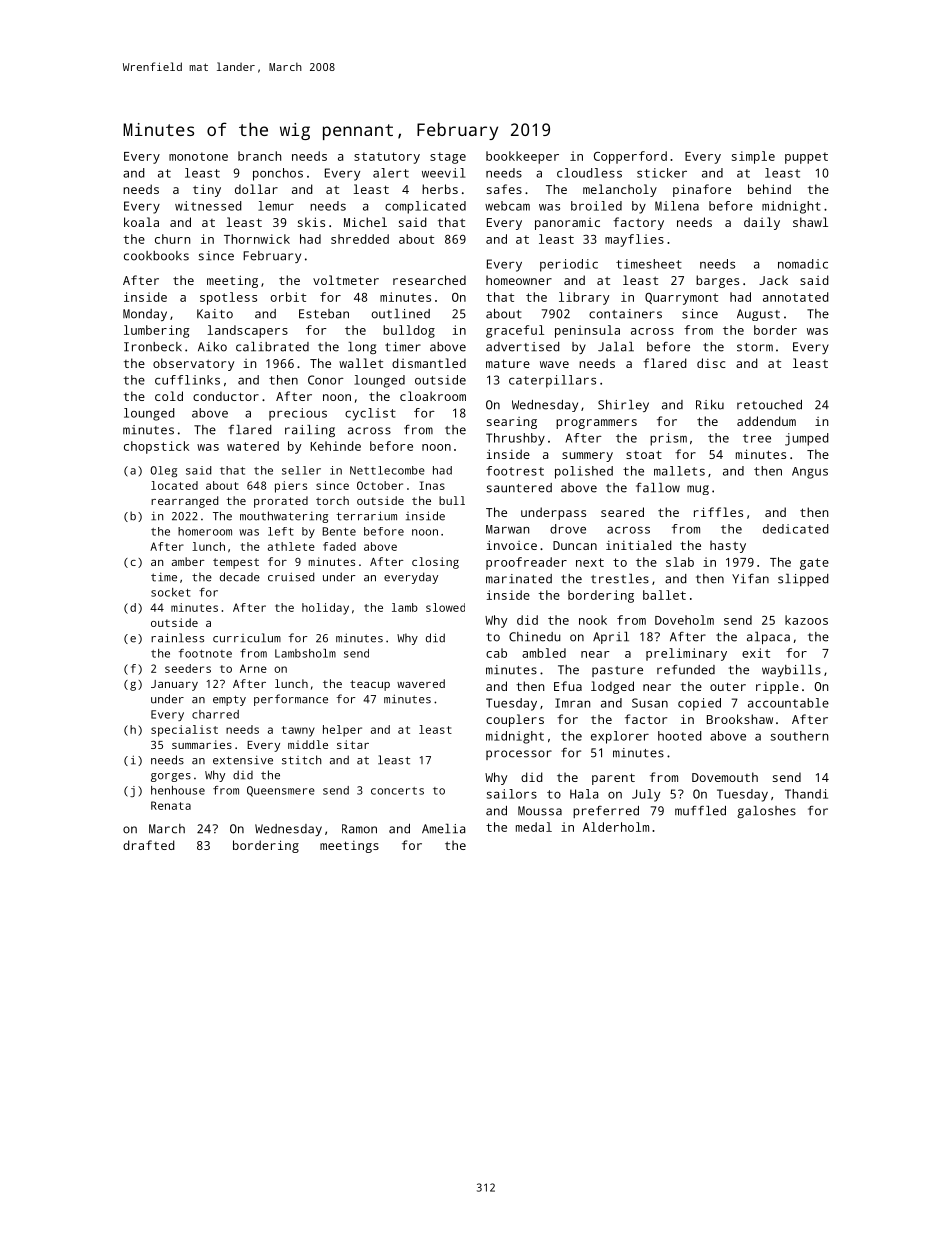  What do you see at coordinates (443, 173) in the page?
I see `weevil` at bounding box center [443, 173].
